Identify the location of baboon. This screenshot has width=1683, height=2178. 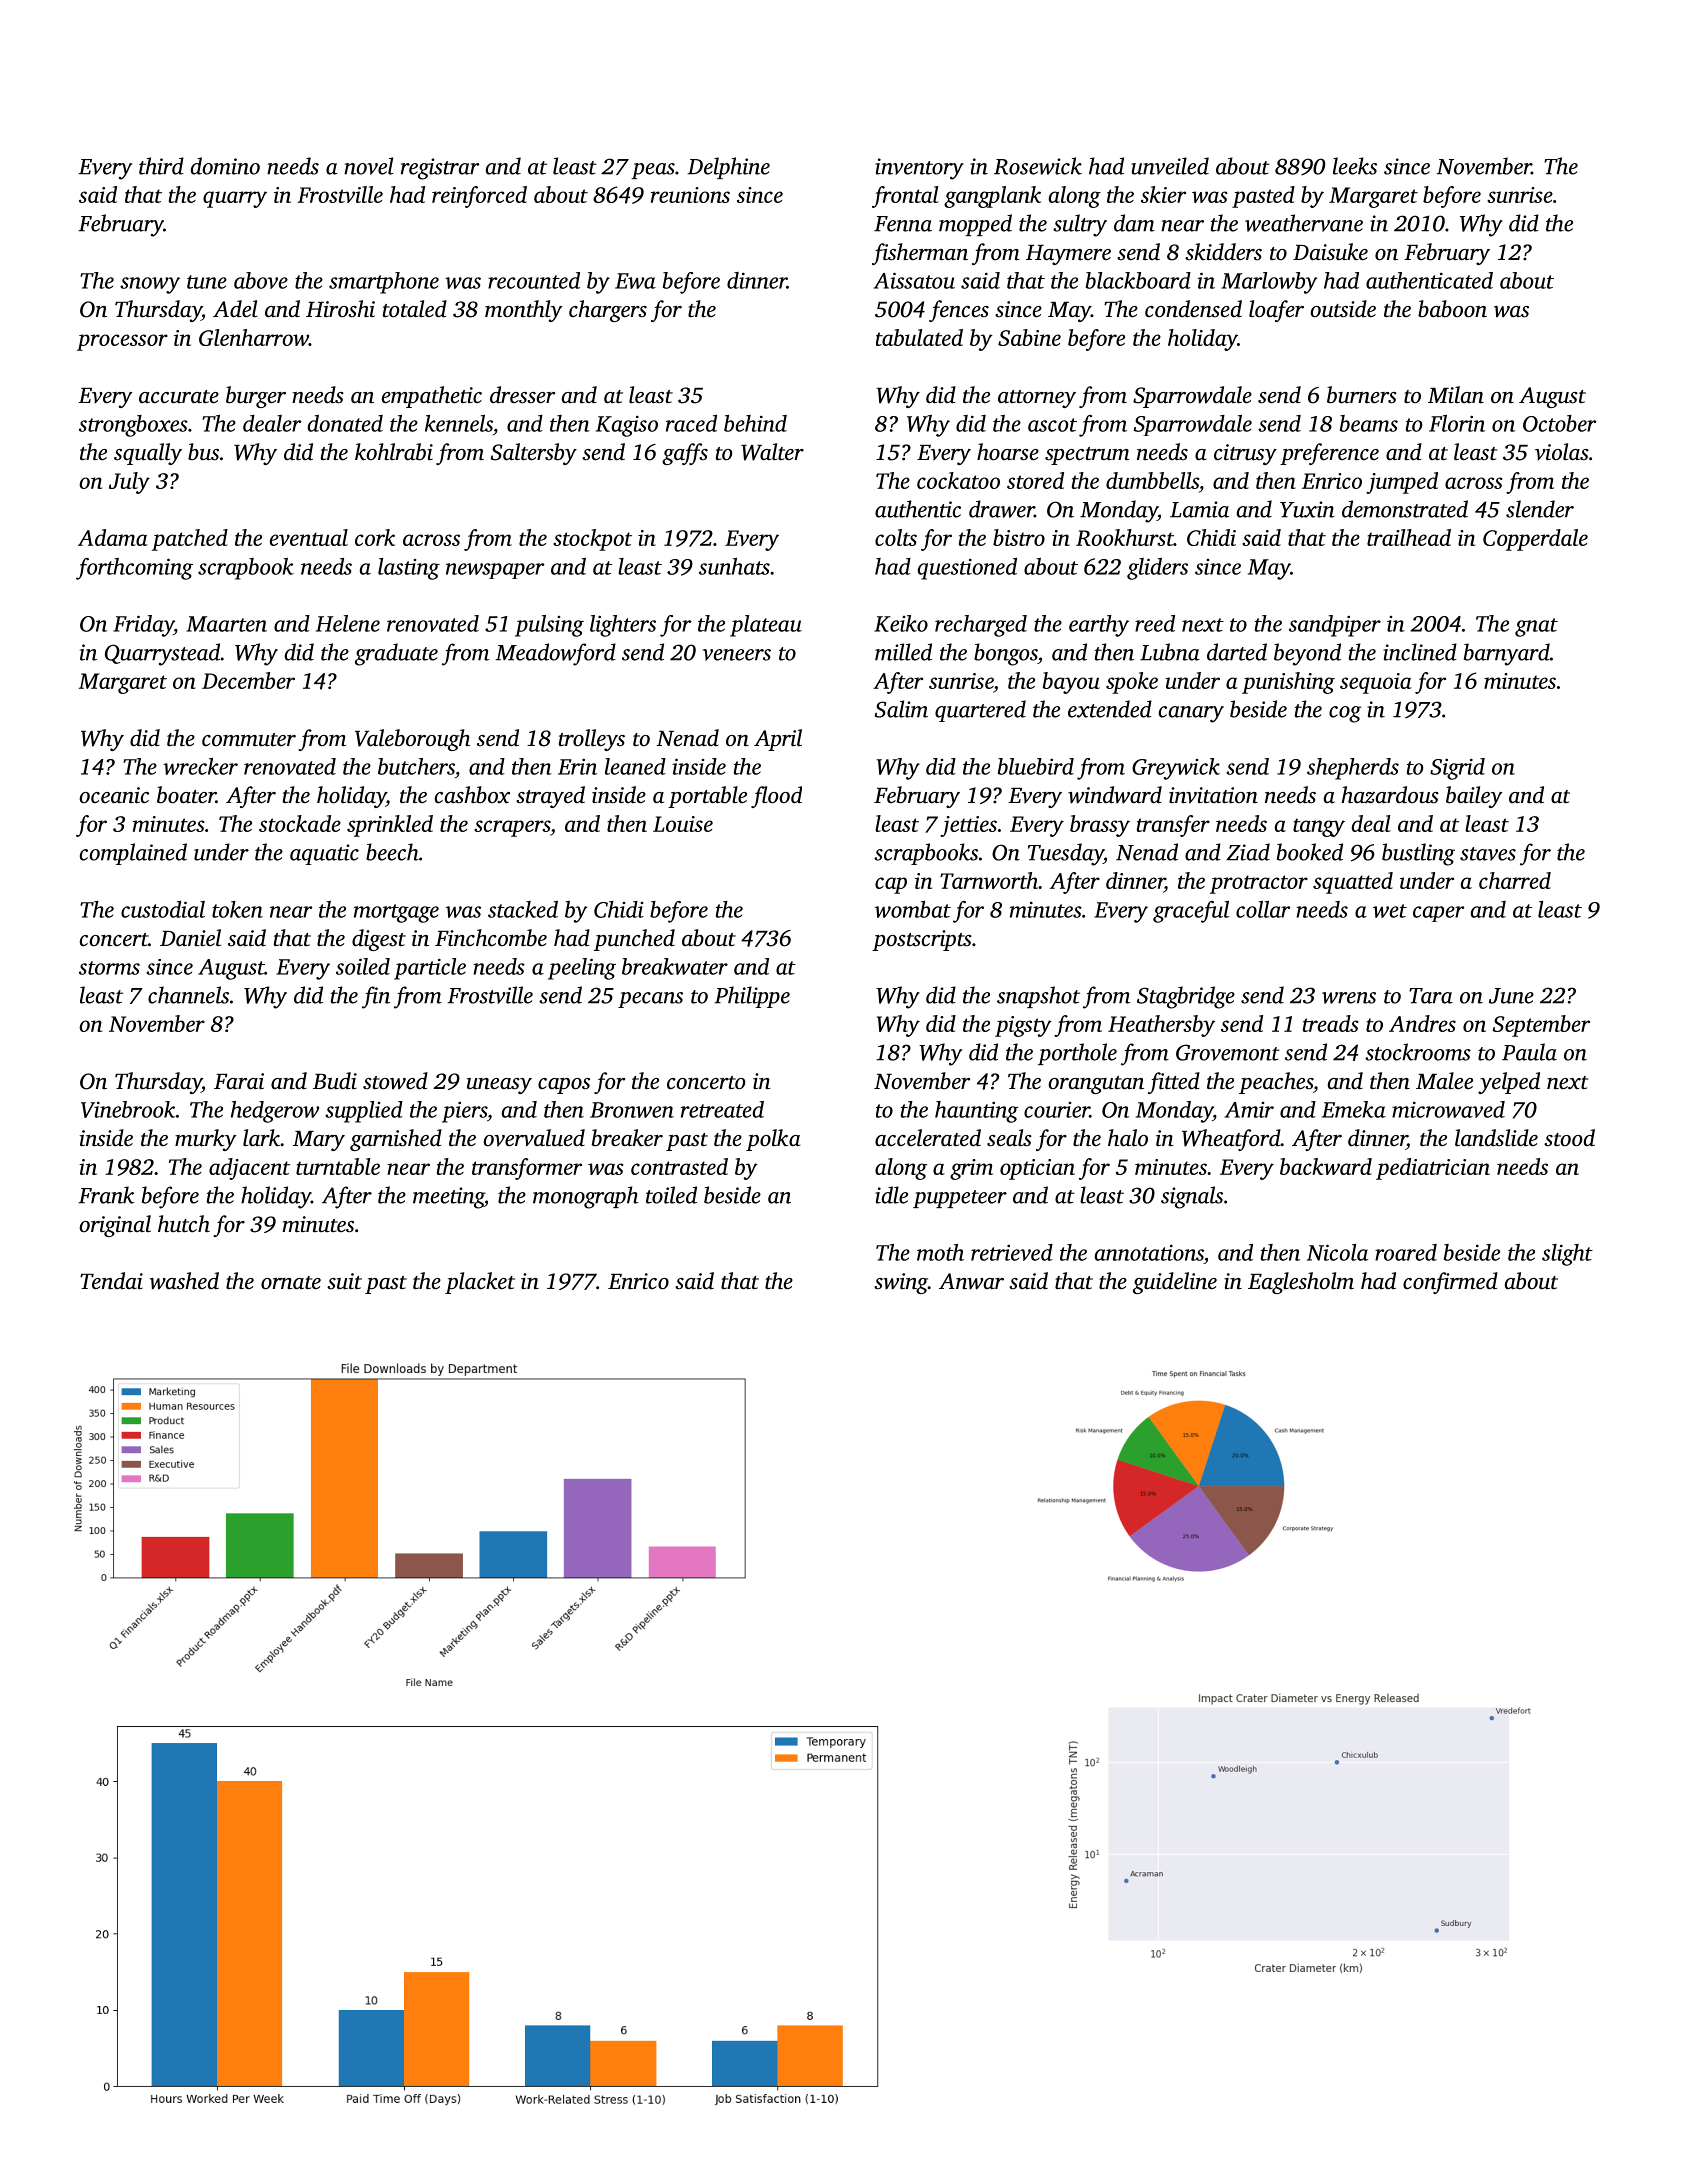
(1452, 309).
